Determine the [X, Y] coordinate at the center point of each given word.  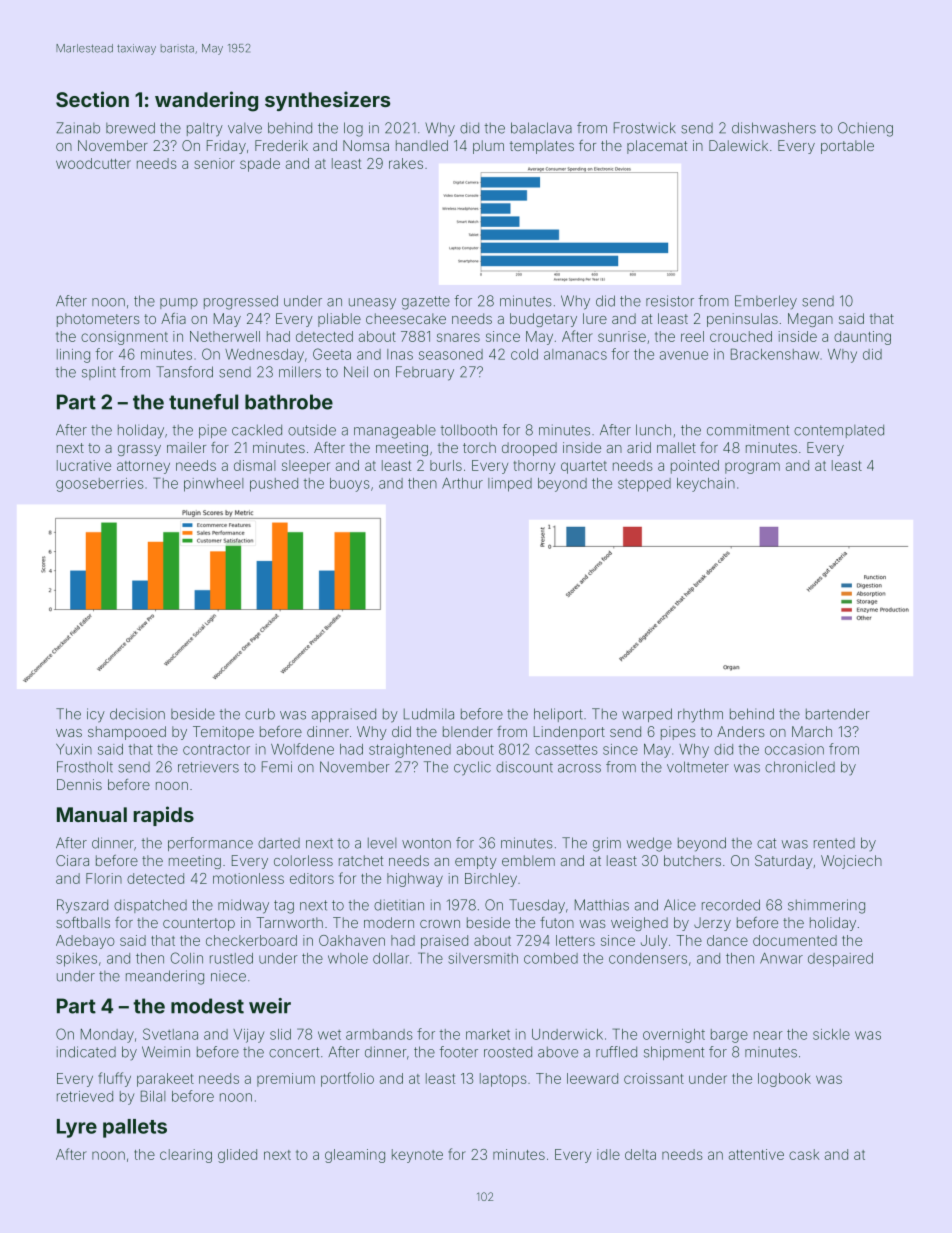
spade [260, 165]
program [752, 468]
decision [137, 714]
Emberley [766, 302]
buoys [350, 485]
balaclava [541, 128]
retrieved [85, 1096]
